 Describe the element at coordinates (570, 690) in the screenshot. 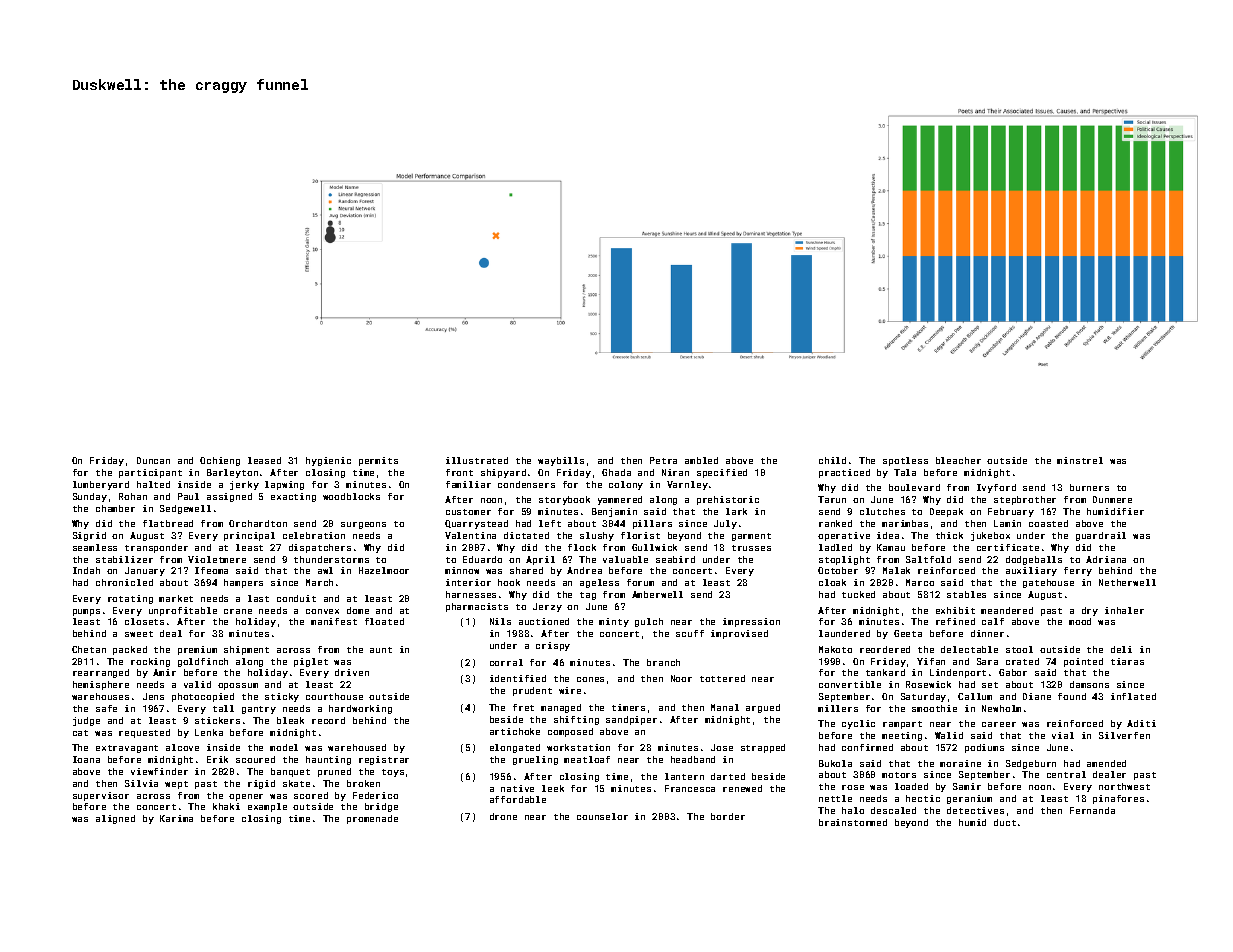

I see `wire` at that location.
